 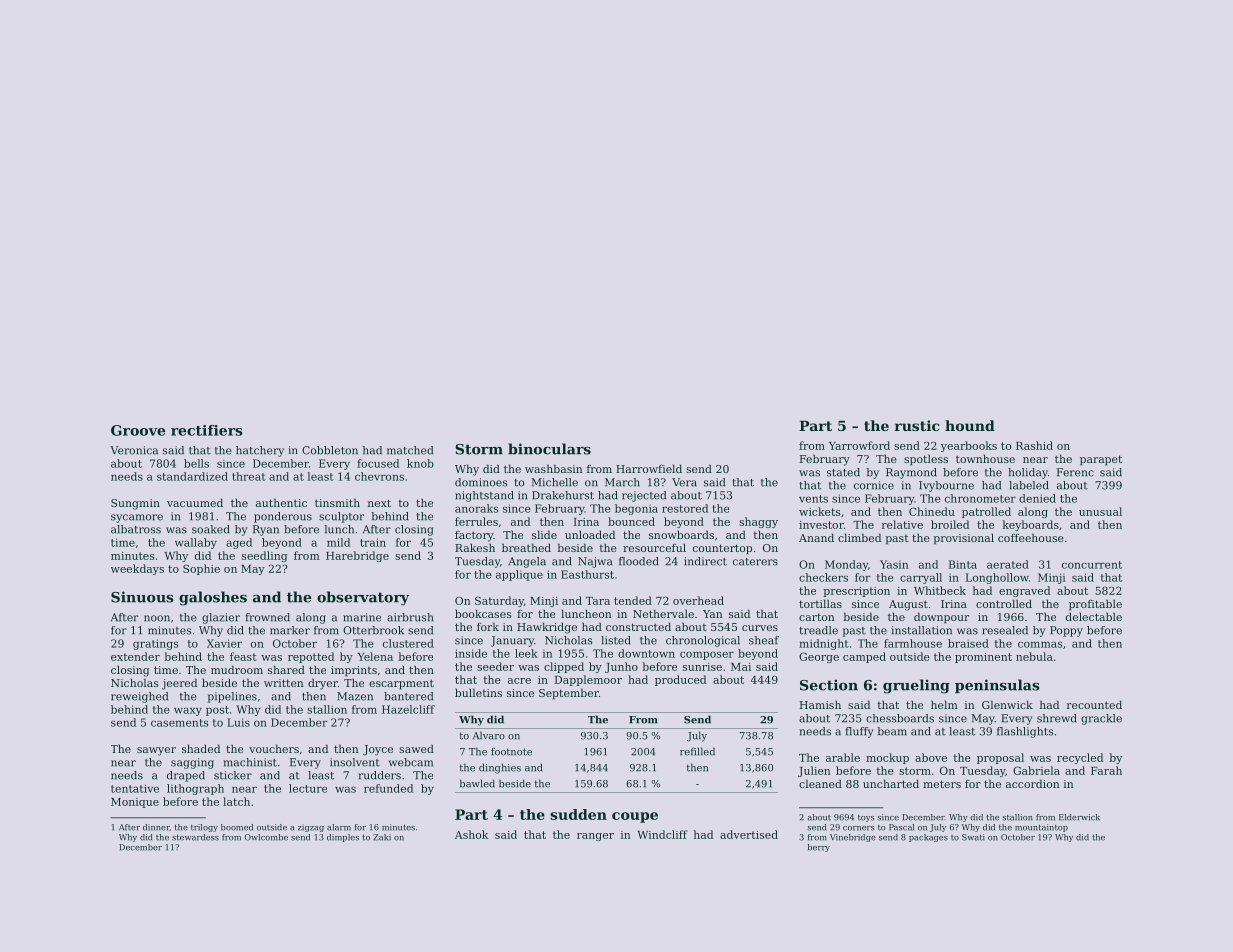 What do you see at coordinates (471, 653) in the image?
I see `inside` at bounding box center [471, 653].
